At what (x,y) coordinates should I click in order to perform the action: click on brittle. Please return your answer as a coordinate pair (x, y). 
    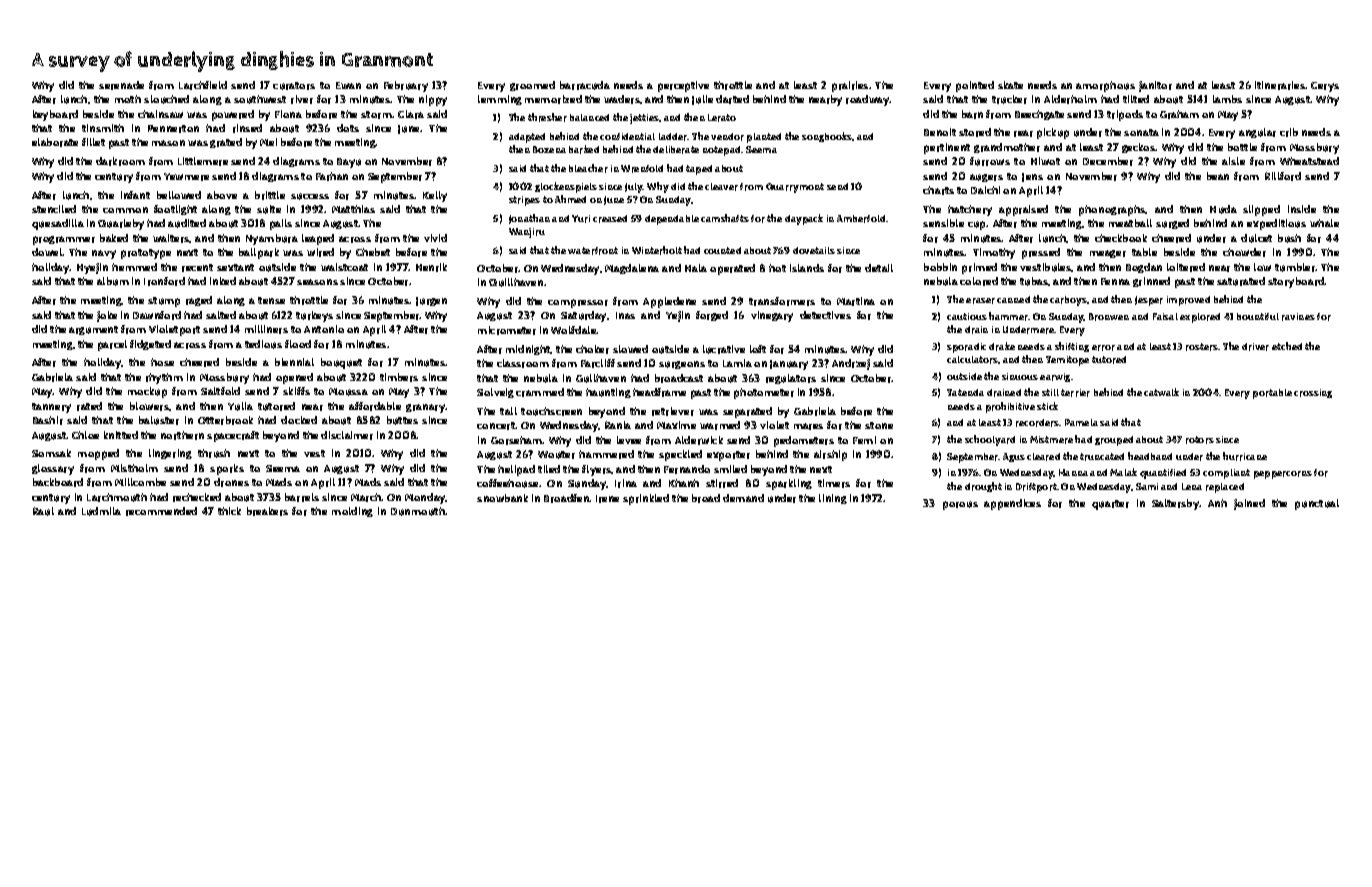
    Looking at the image, I should click on (270, 195).
